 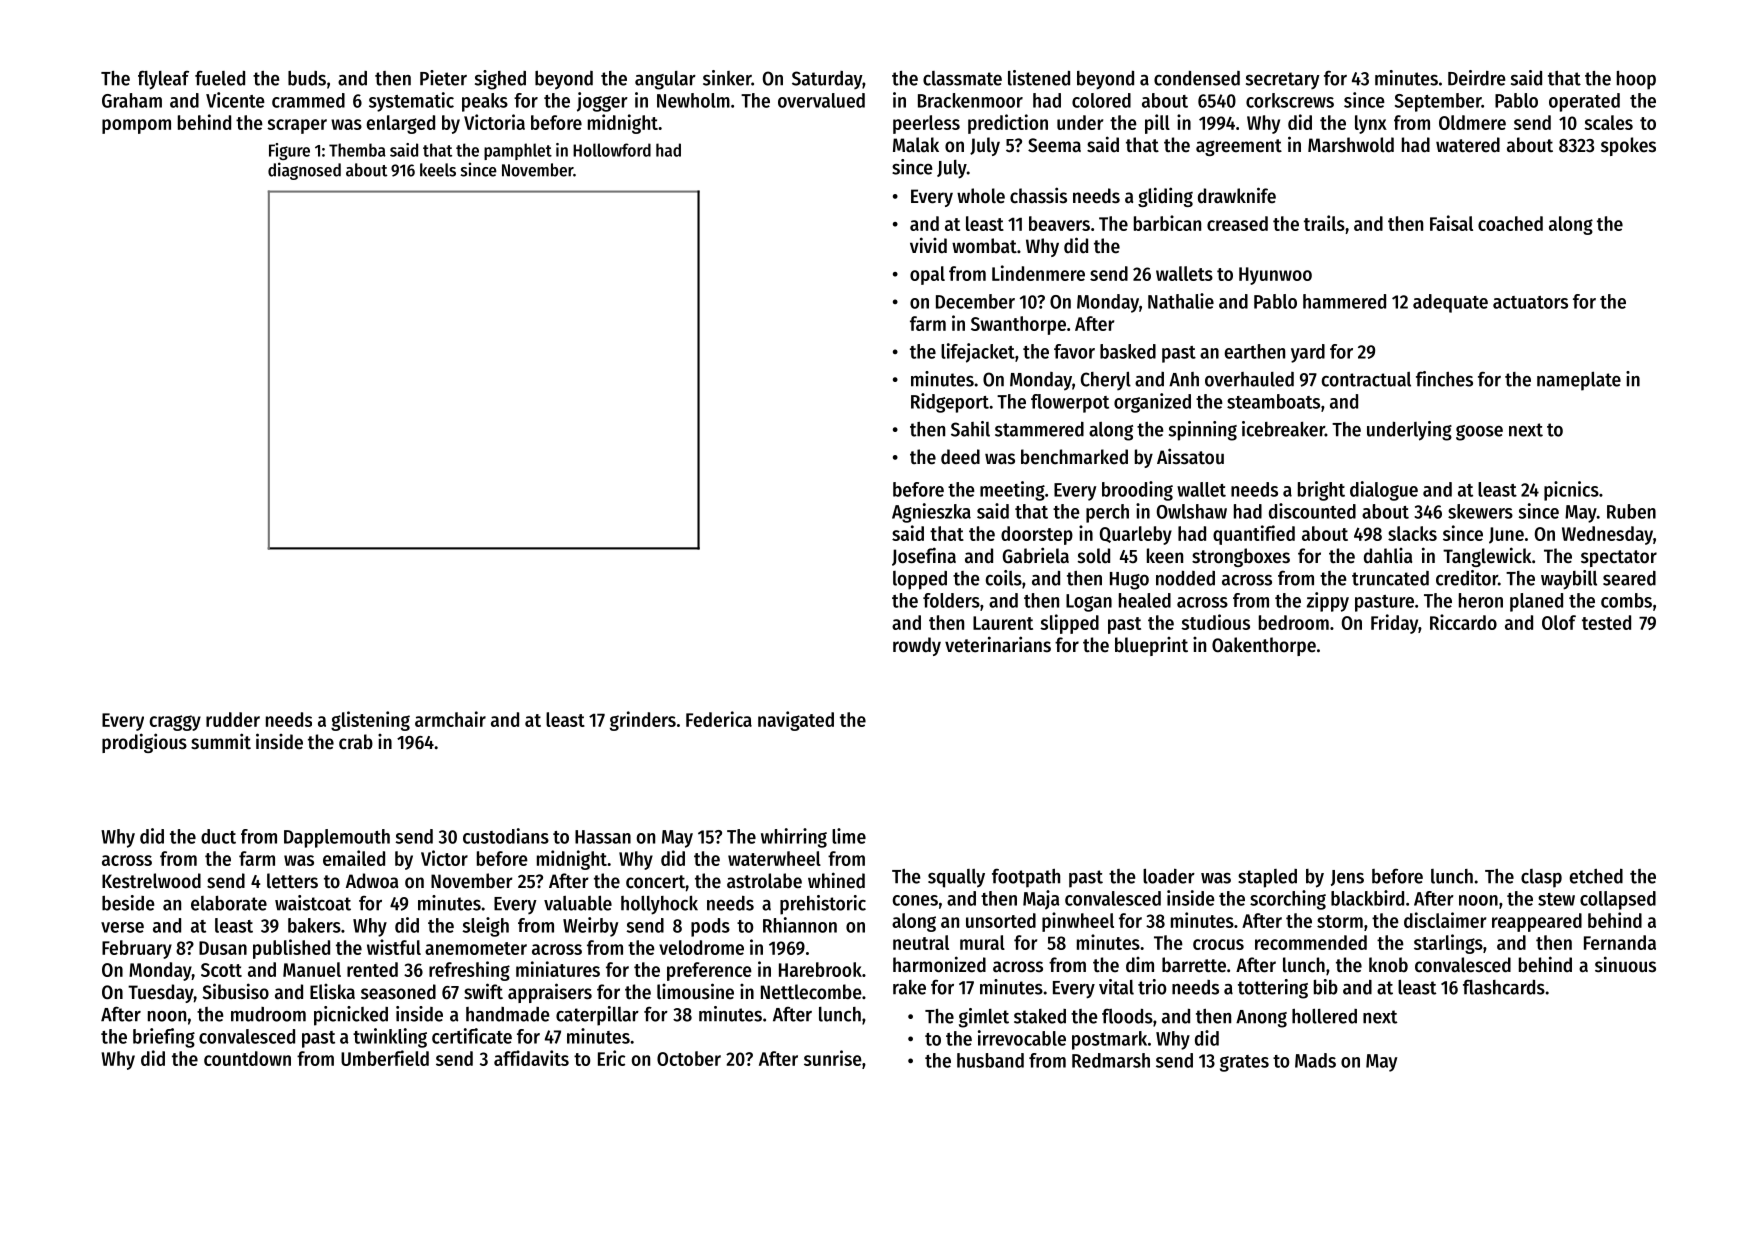 What do you see at coordinates (1571, 491) in the page?
I see `picnics` at bounding box center [1571, 491].
